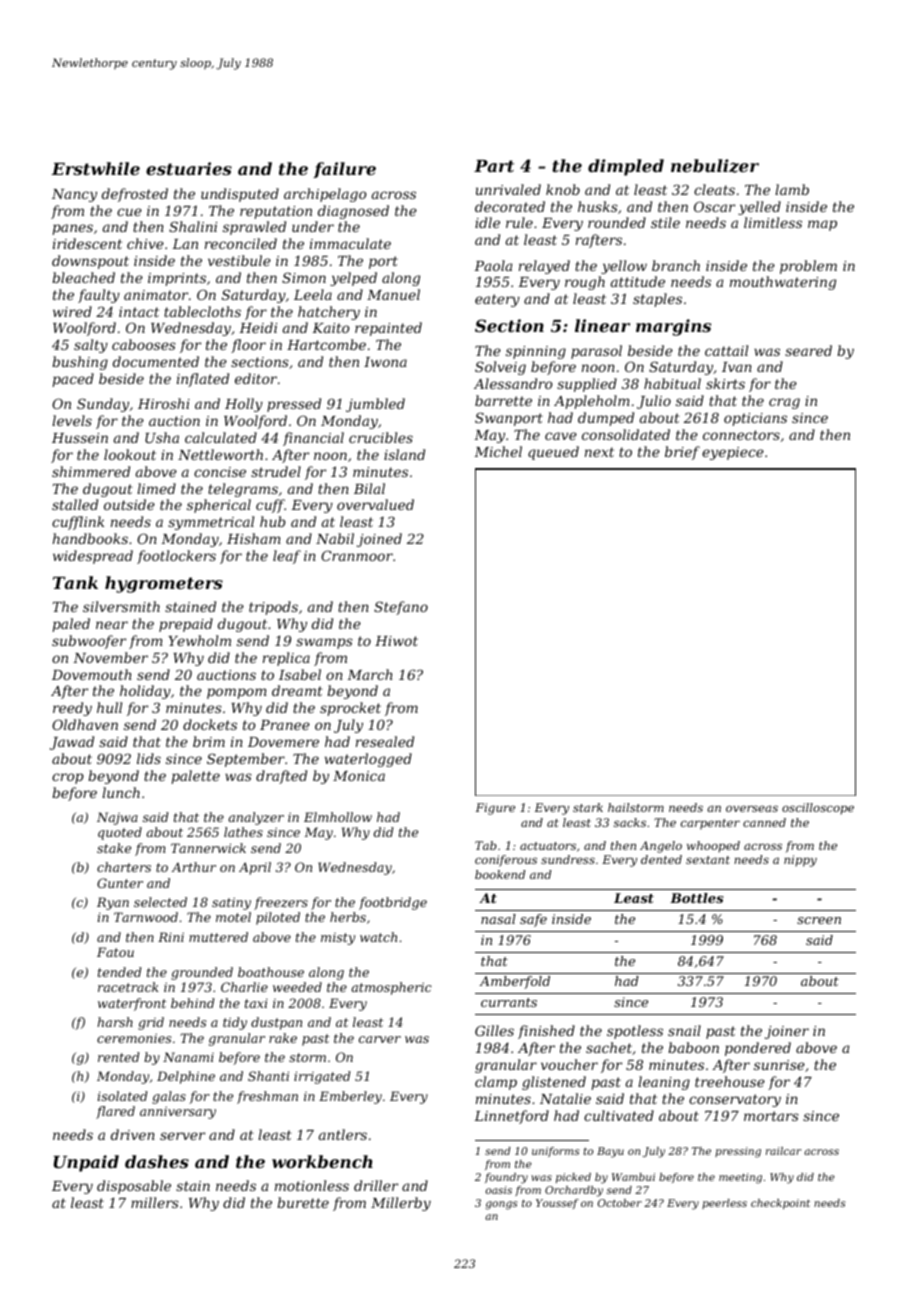 Image resolution: width=908 pixels, height=1316 pixels. I want to click on margins, so click(673, 327).
